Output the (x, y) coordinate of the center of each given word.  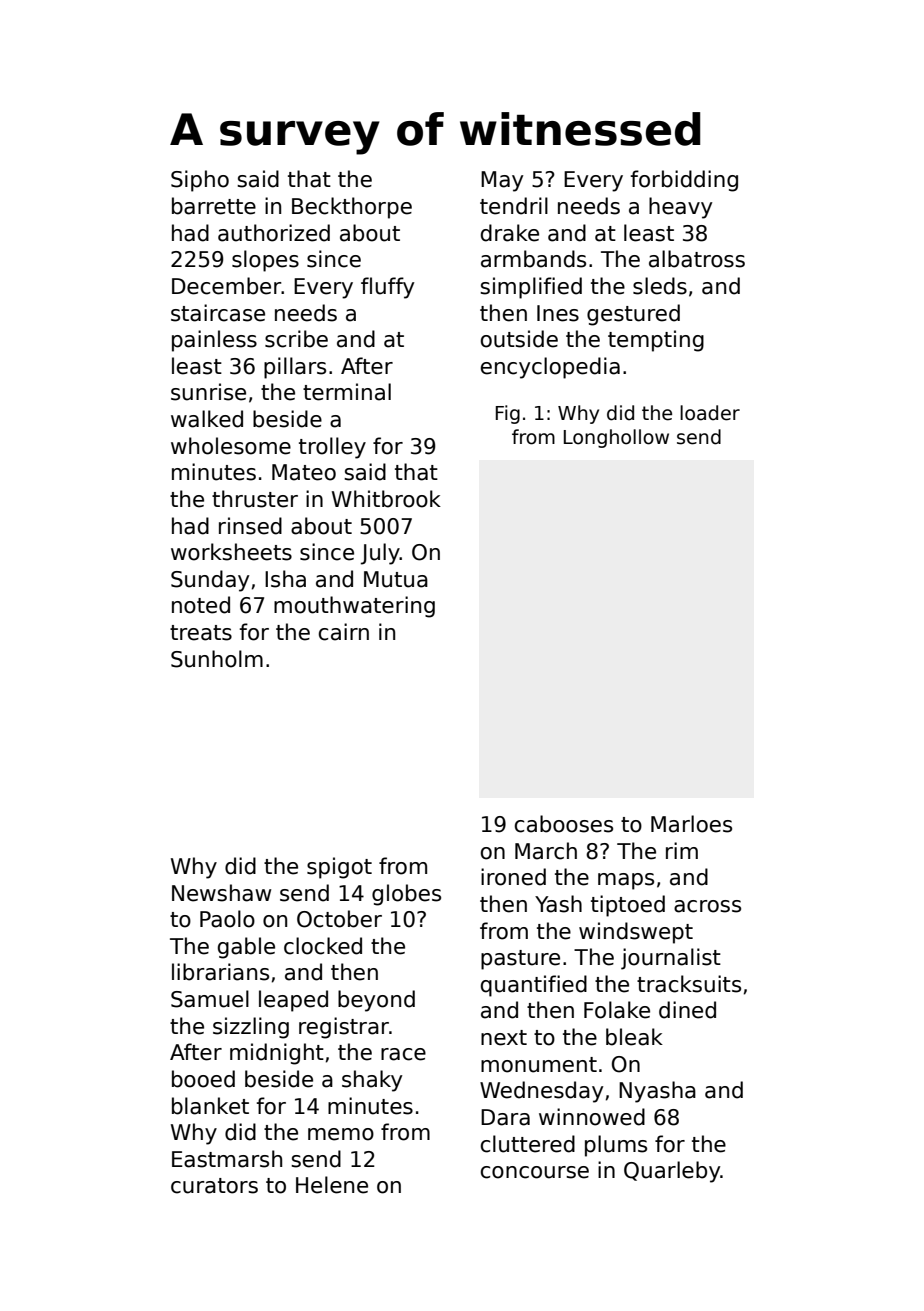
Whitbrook (386, 499)
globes (406, 895)
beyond (376, 1001)
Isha (285, 579)
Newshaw (221, 893)
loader (710, 413)
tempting (656, 341)
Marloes (691, 824)
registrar (344, 1028)
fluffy (387, 288)
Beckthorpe (352, 208)
